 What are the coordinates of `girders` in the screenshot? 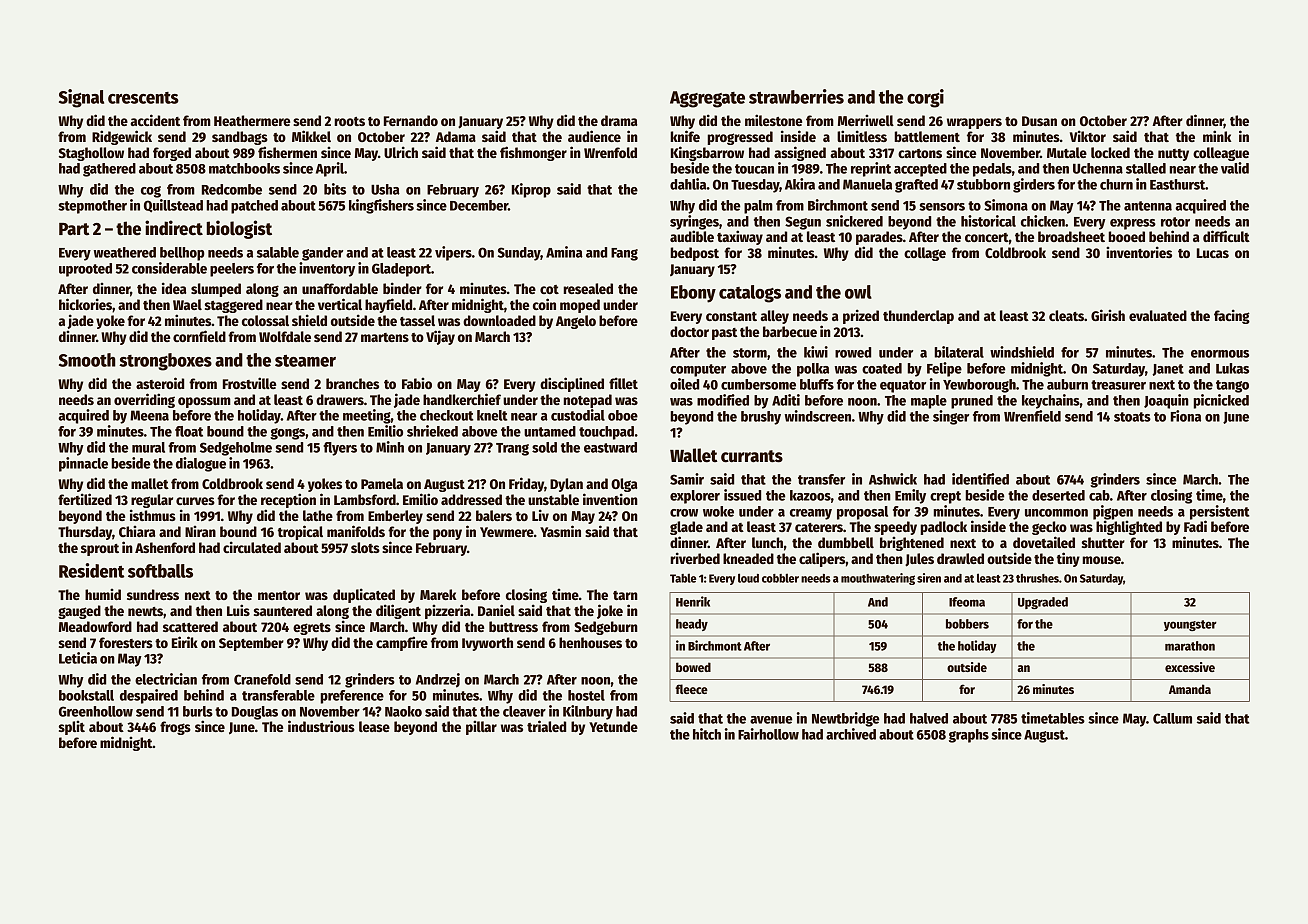 It's located at (1034, 185).
